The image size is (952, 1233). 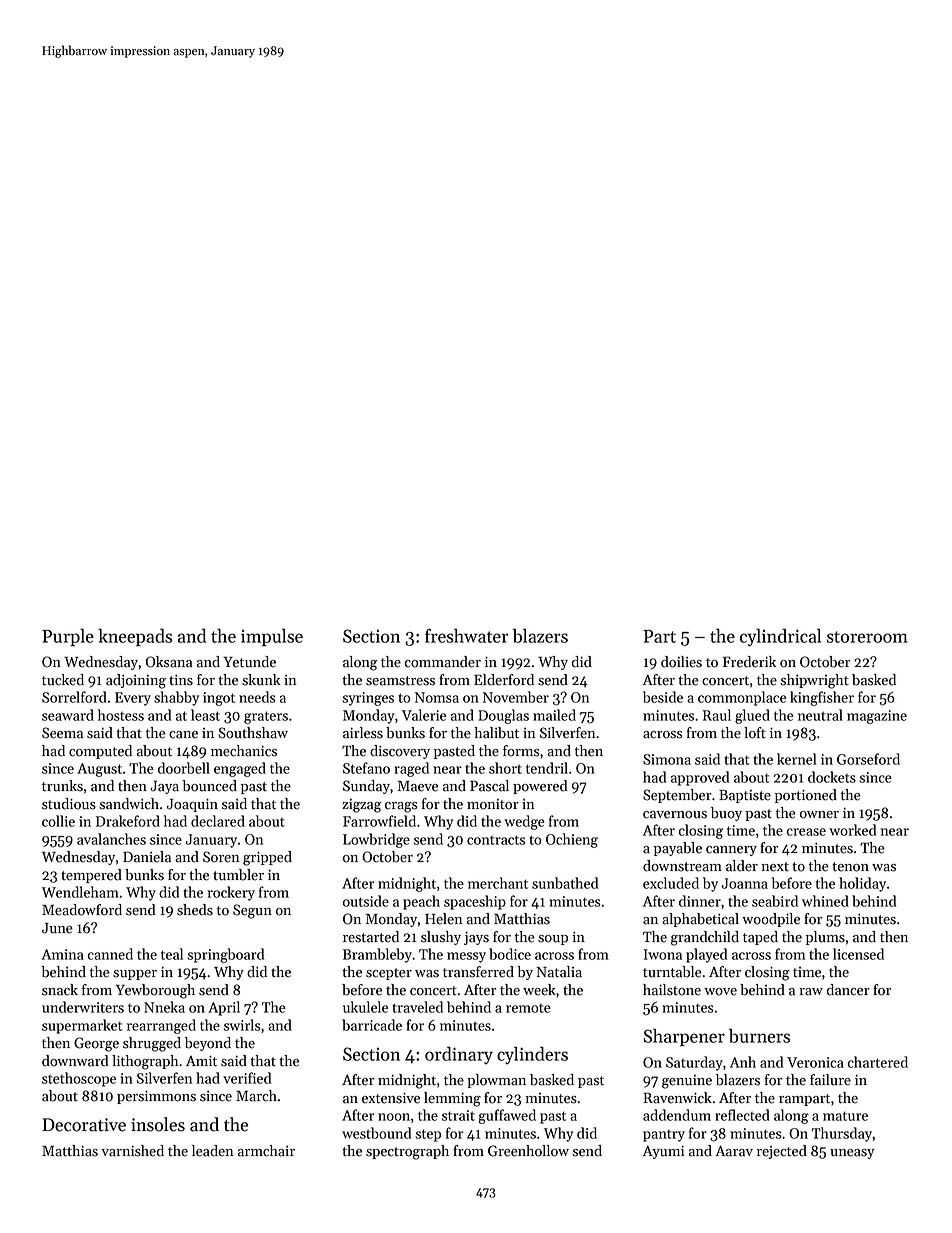 What do you see at coordinates (132, 1151) in the screenshot?
I see `varnished` at bounding box center [132, 1151].
